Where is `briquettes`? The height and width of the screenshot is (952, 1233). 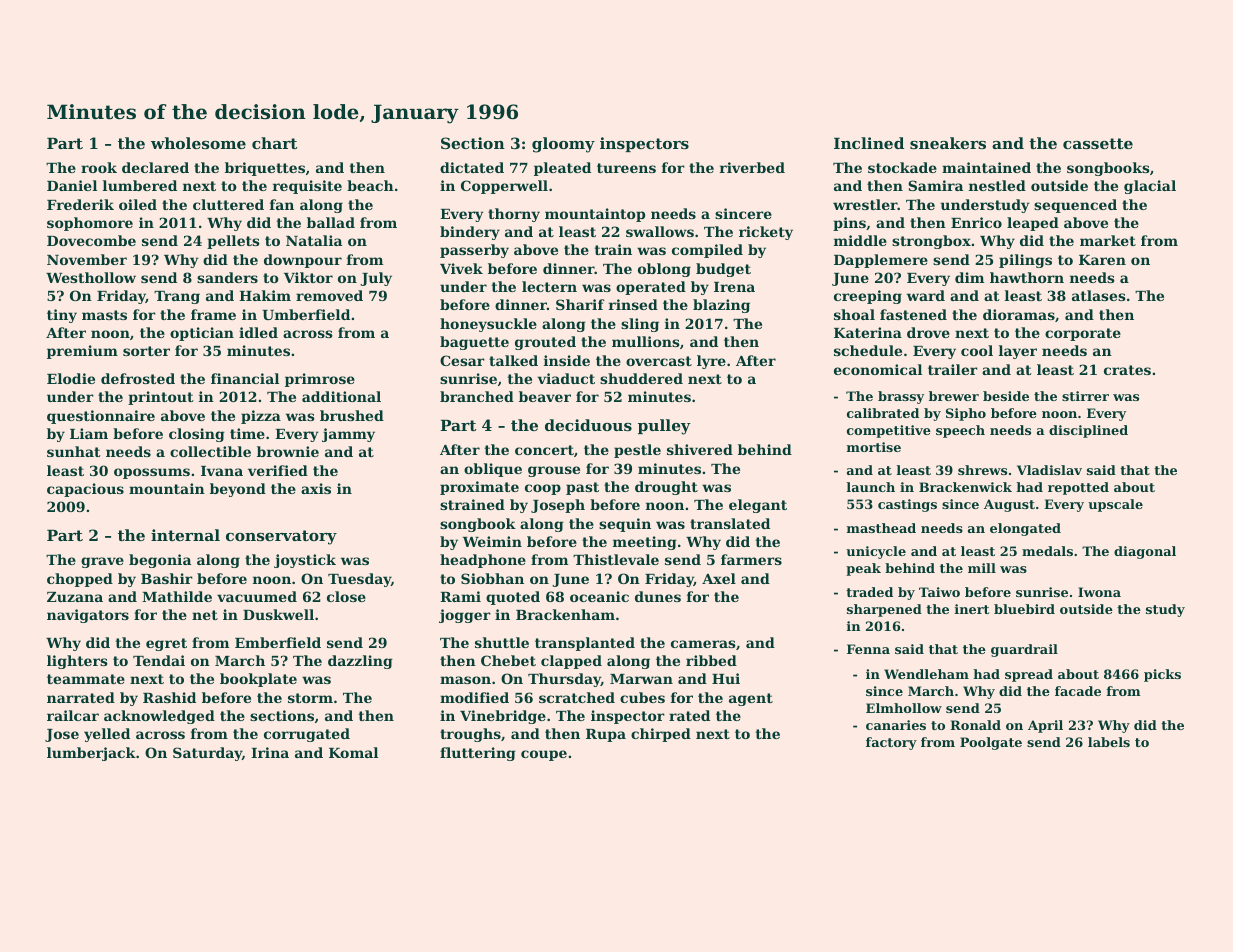
briquettes is located at coordinates (265, 169).
